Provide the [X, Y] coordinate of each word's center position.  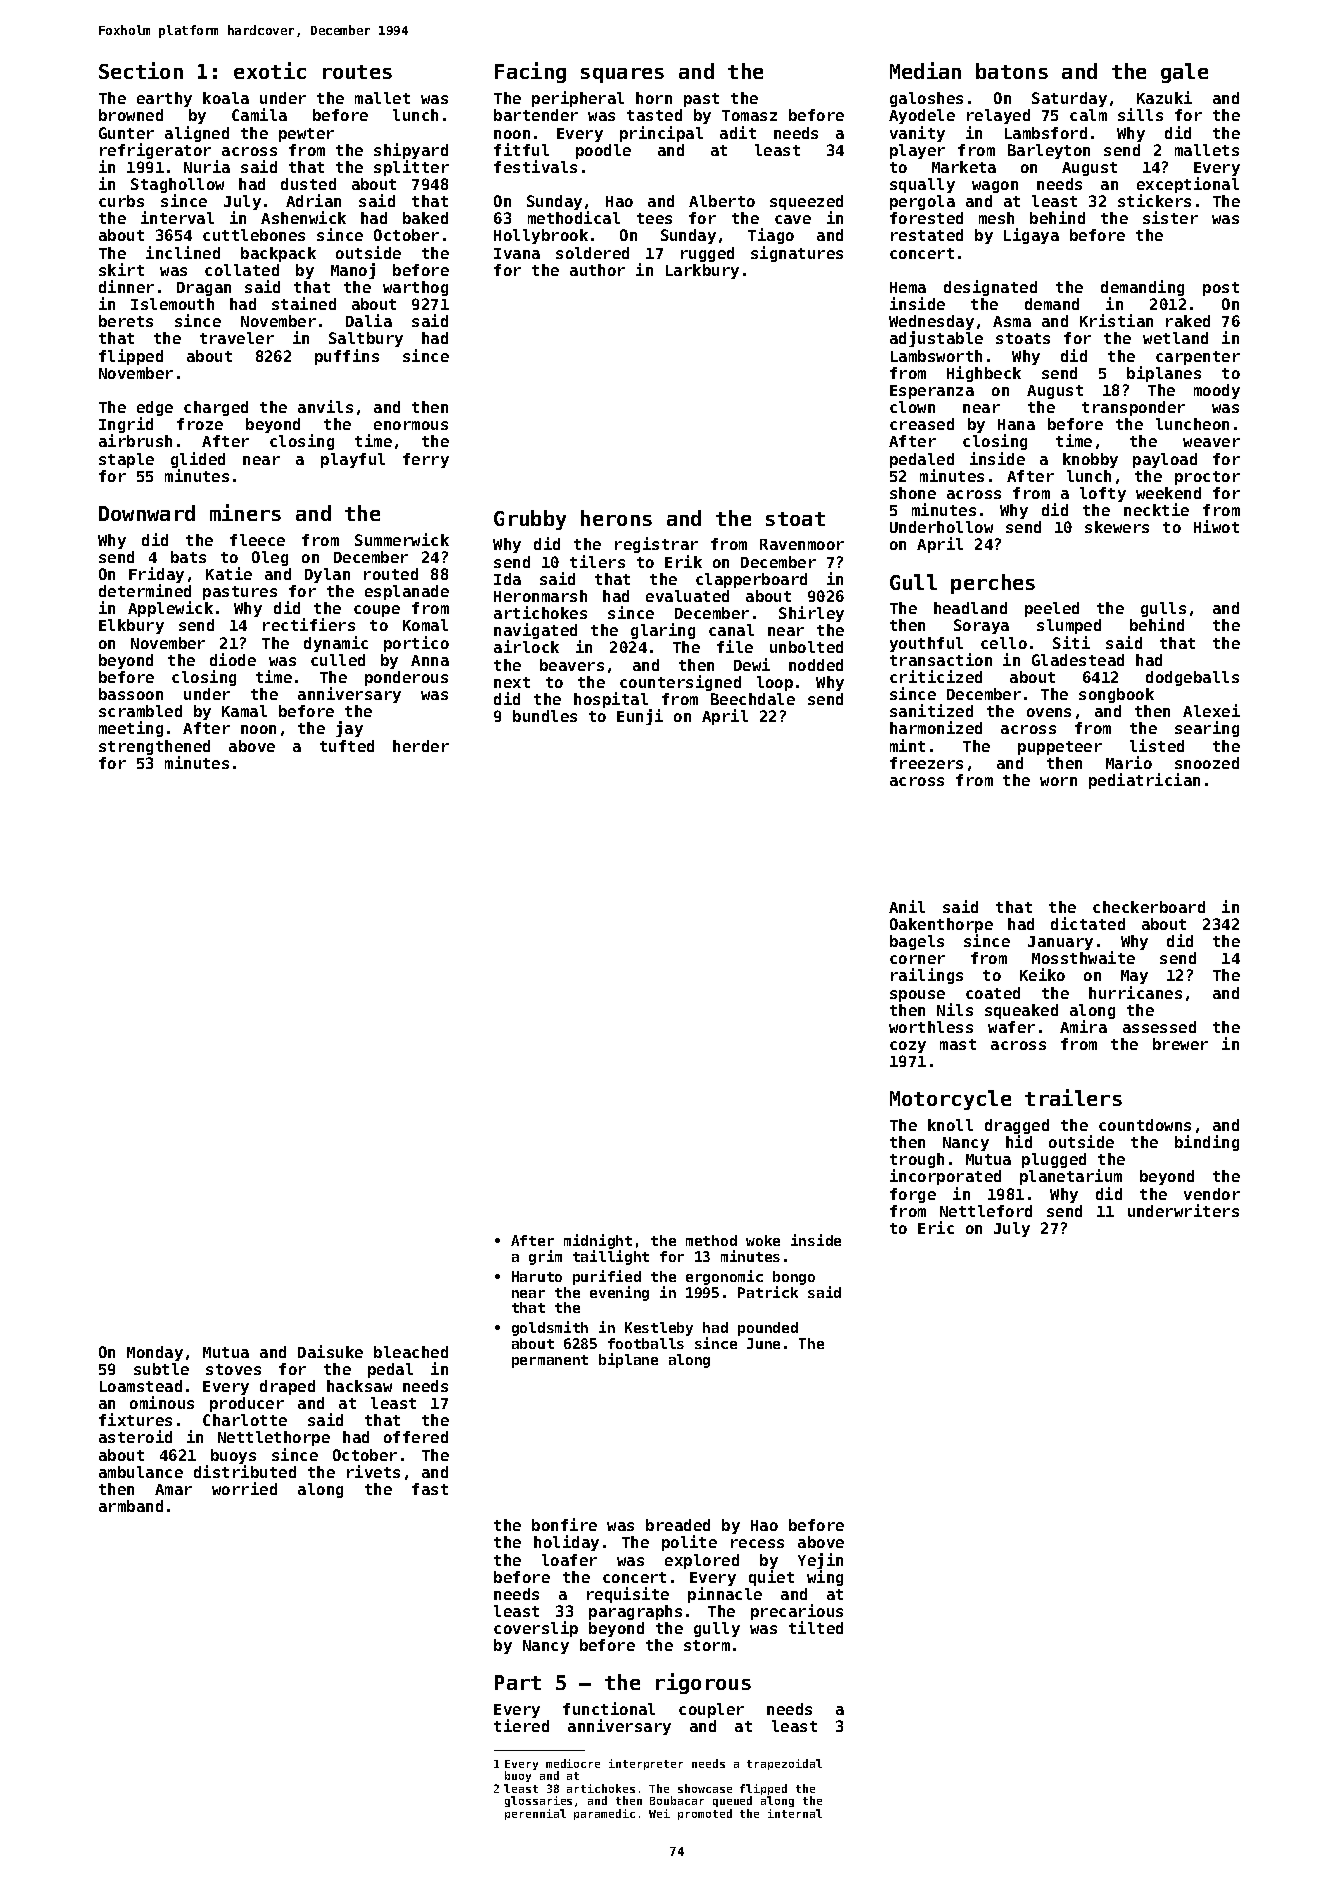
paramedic [604, 1814]
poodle [603, 151]
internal [795, 1813]
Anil [907, 906]
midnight [598, 1241]
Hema [908, 287]
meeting [131, 729]
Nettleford [986, 1211]
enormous [411, 425]
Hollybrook [541, 236]
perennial [535, 1814]
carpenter [1198, 358]
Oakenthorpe [941, 925]
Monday [155, 1353]
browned [131, 115]
